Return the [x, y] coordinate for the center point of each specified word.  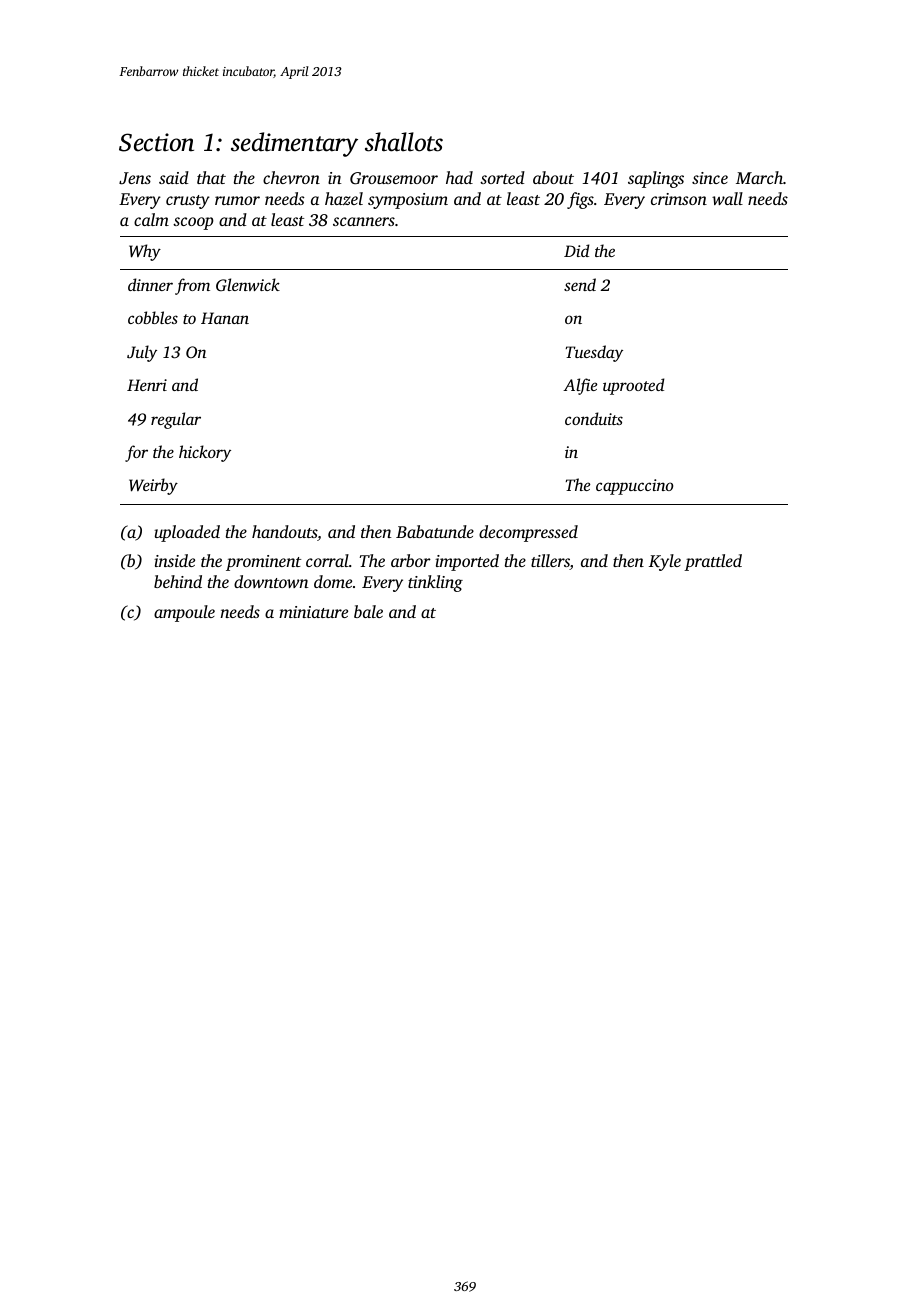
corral [327, 560]
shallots [404, 142]
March [759, 177]
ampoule [184, 613]
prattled [713, 562]
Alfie [580, 386]
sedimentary [294, 144]
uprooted [634, 386]
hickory [205, 453]
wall [727, 198]
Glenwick [248, 284]
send [580, 284]
